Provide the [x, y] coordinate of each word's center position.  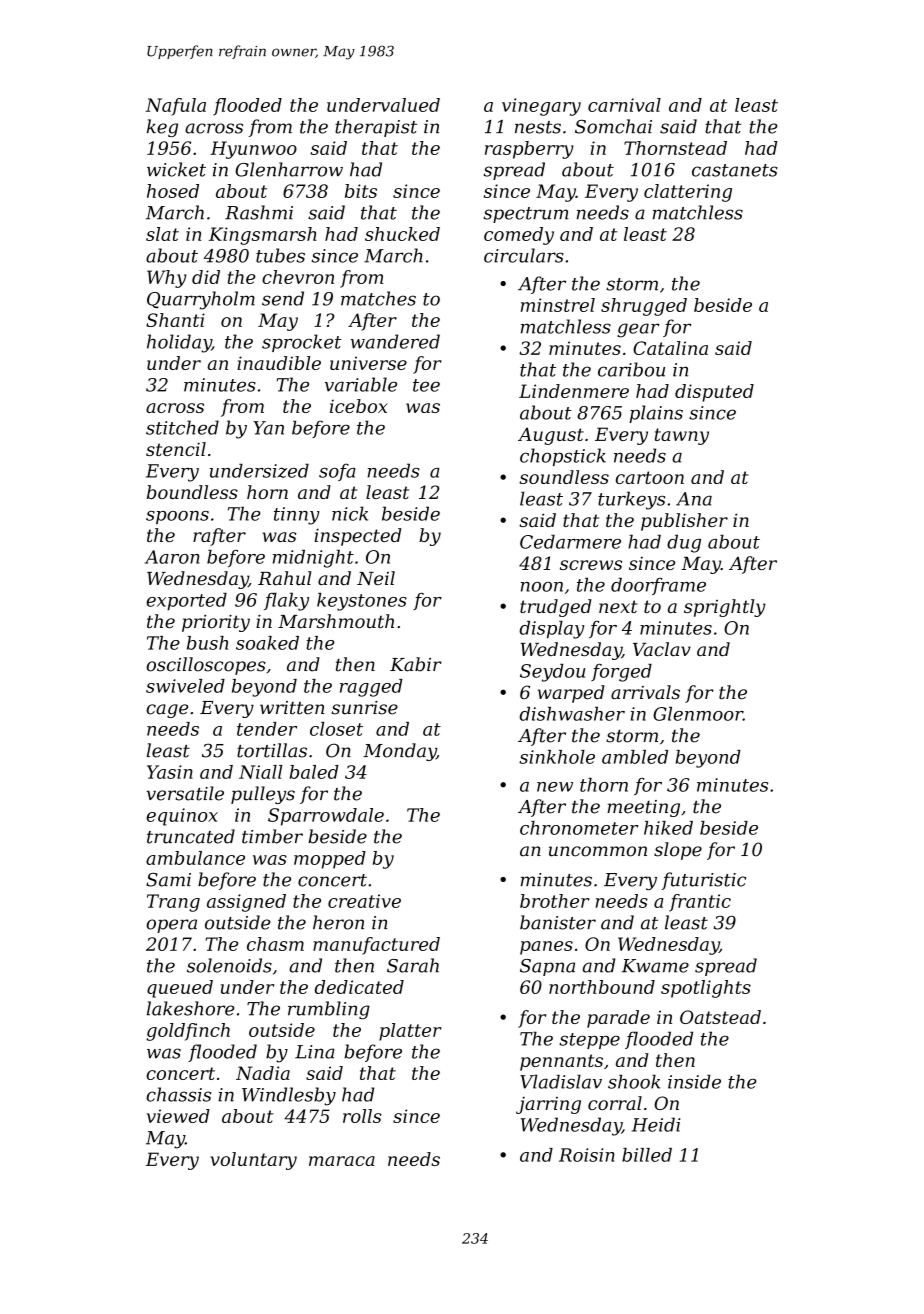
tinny [297, 516]
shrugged [644, 307]
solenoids [229, 965]
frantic [700, 903]
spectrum [526, 215]
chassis [178, 1094]
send [283, 298]
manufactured [376, 946]
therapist [376, 128]
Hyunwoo [253, 150]
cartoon [650, 477]
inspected [358, 537]
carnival [624, 105]
